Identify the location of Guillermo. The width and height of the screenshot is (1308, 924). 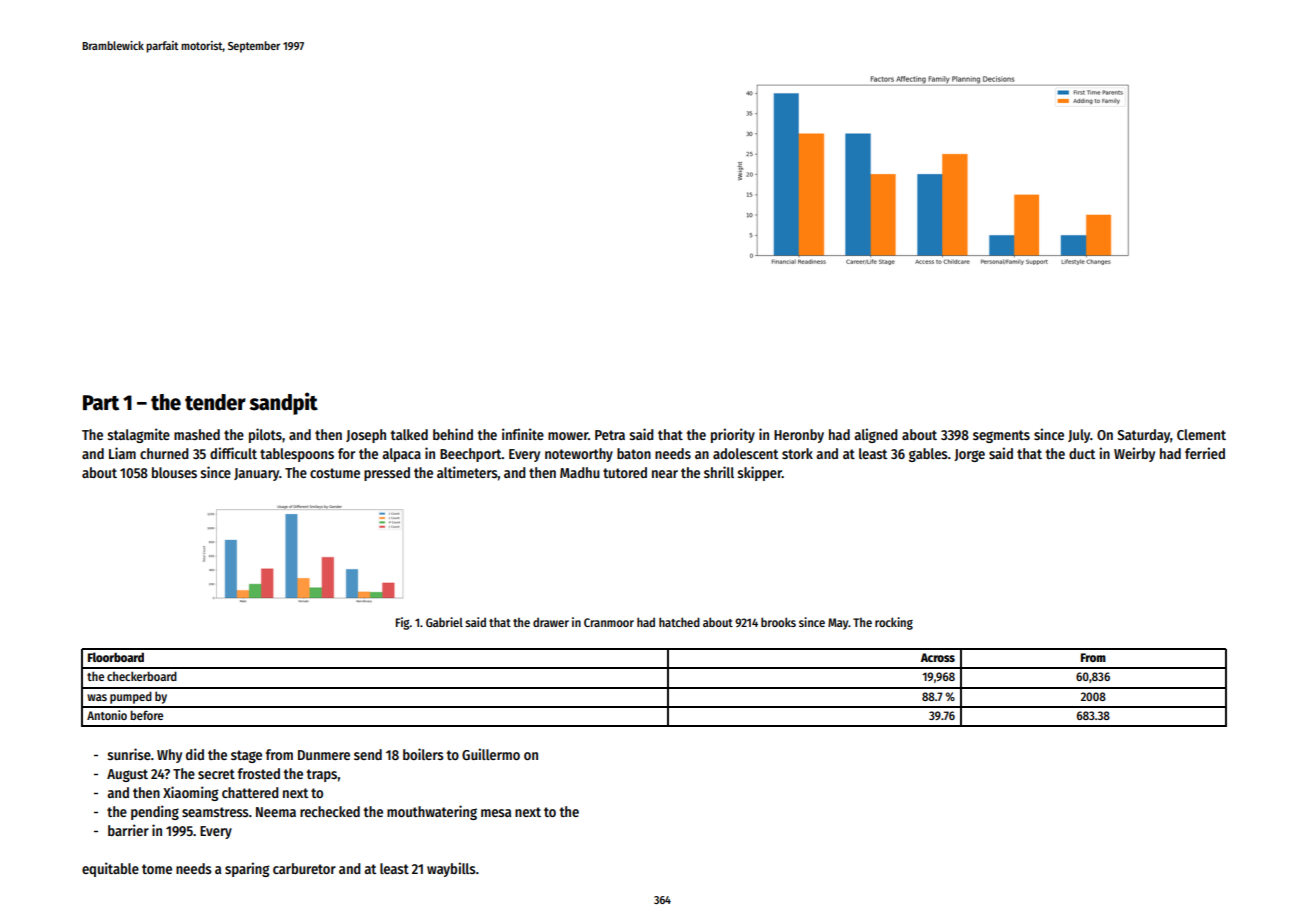
(491, 754).
